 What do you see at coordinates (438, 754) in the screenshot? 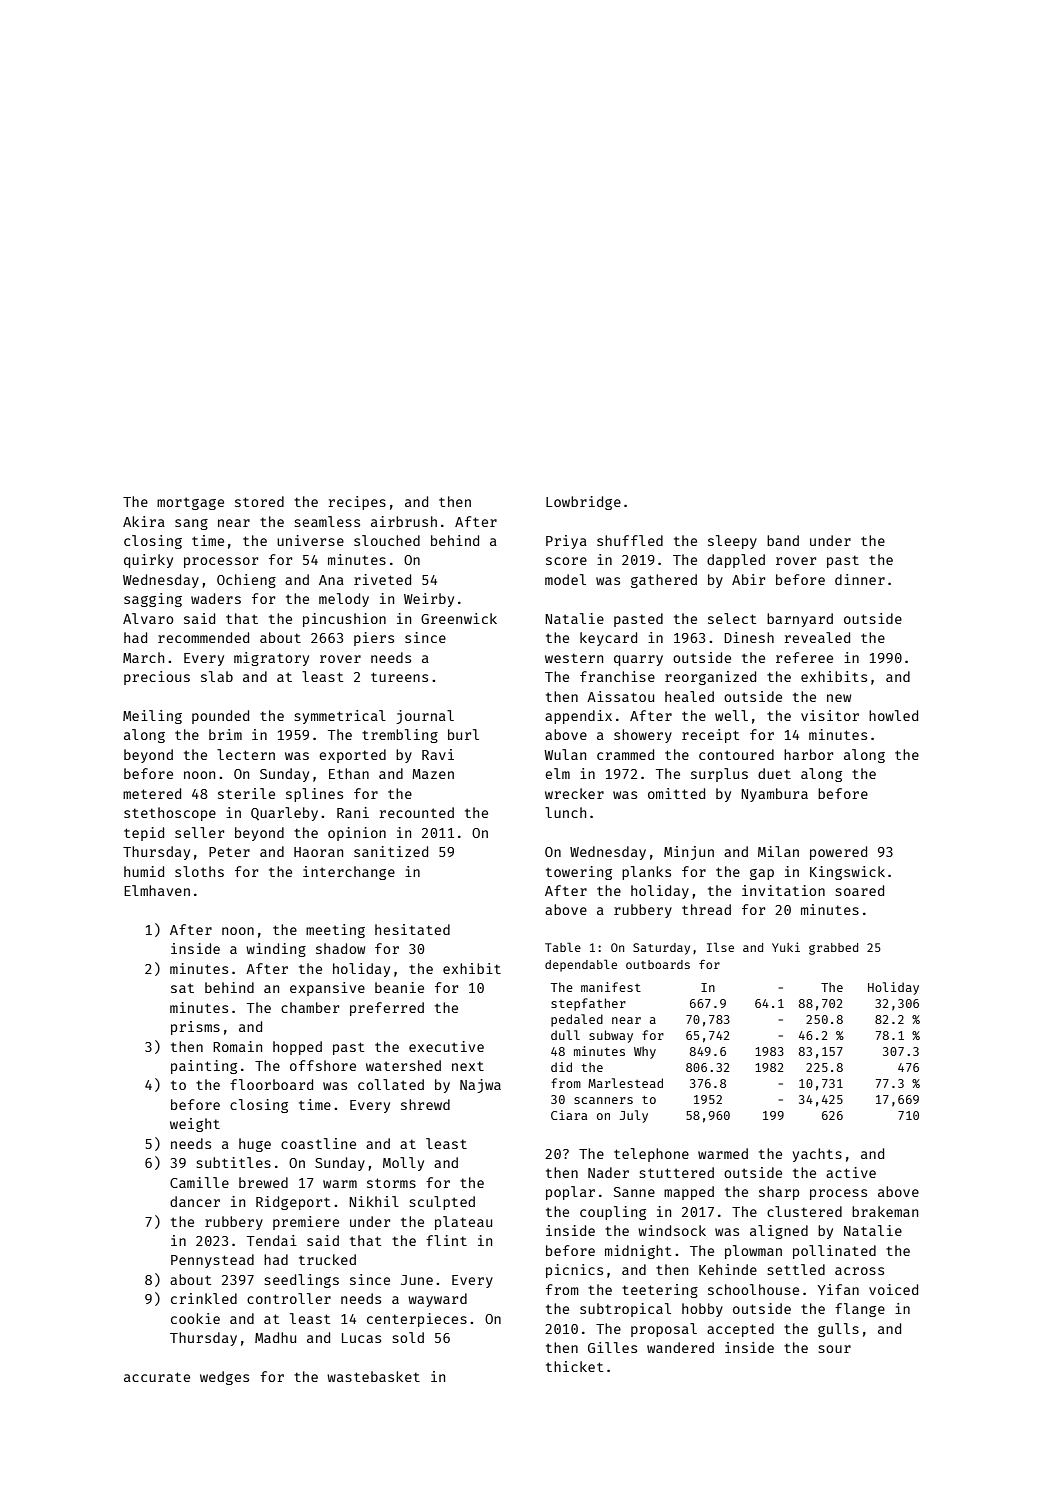
I see `Ravi` at bounding box center [438, 754].
